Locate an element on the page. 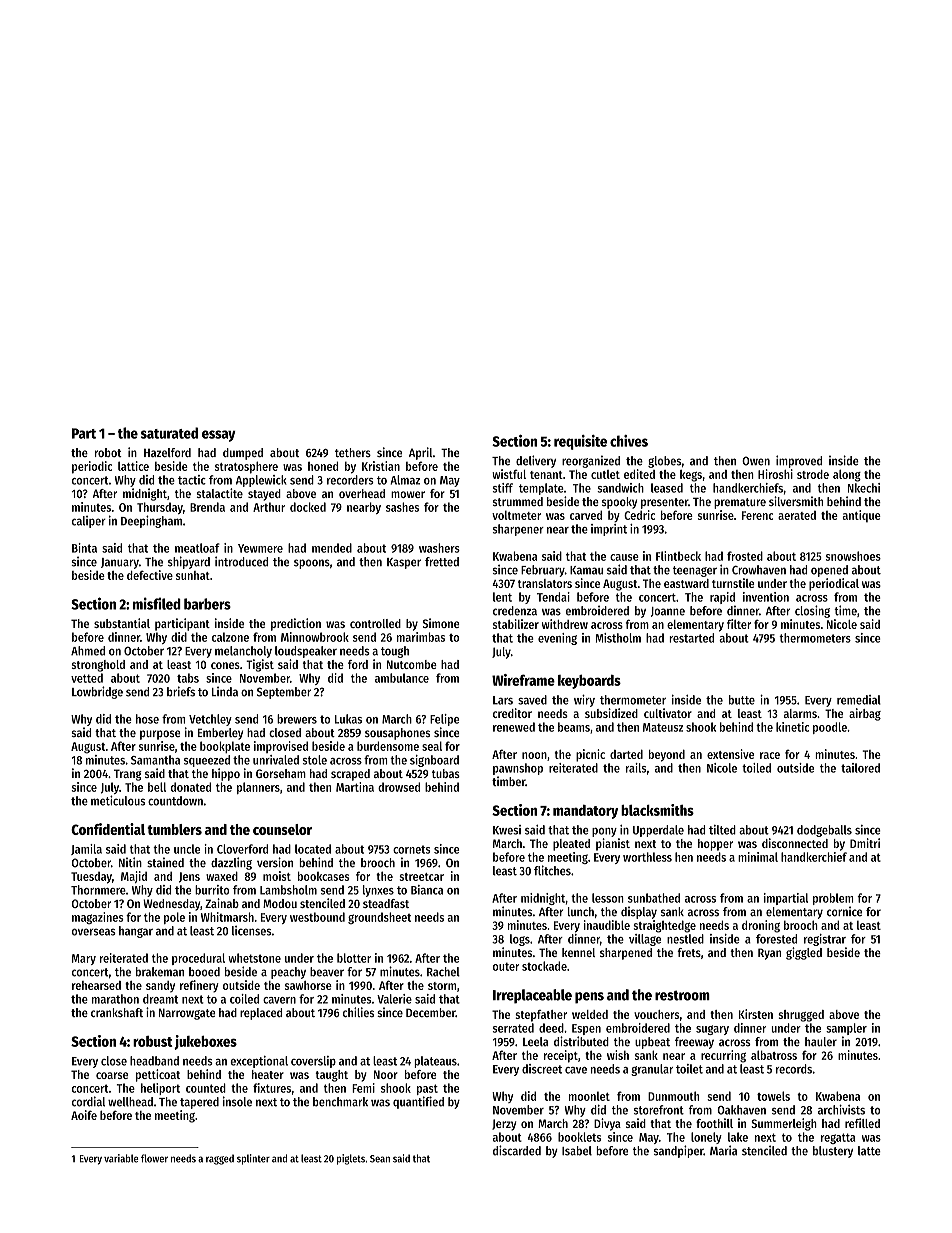 This page has height=1233, width=952. tapered is located at coordinates (199, 1103).
